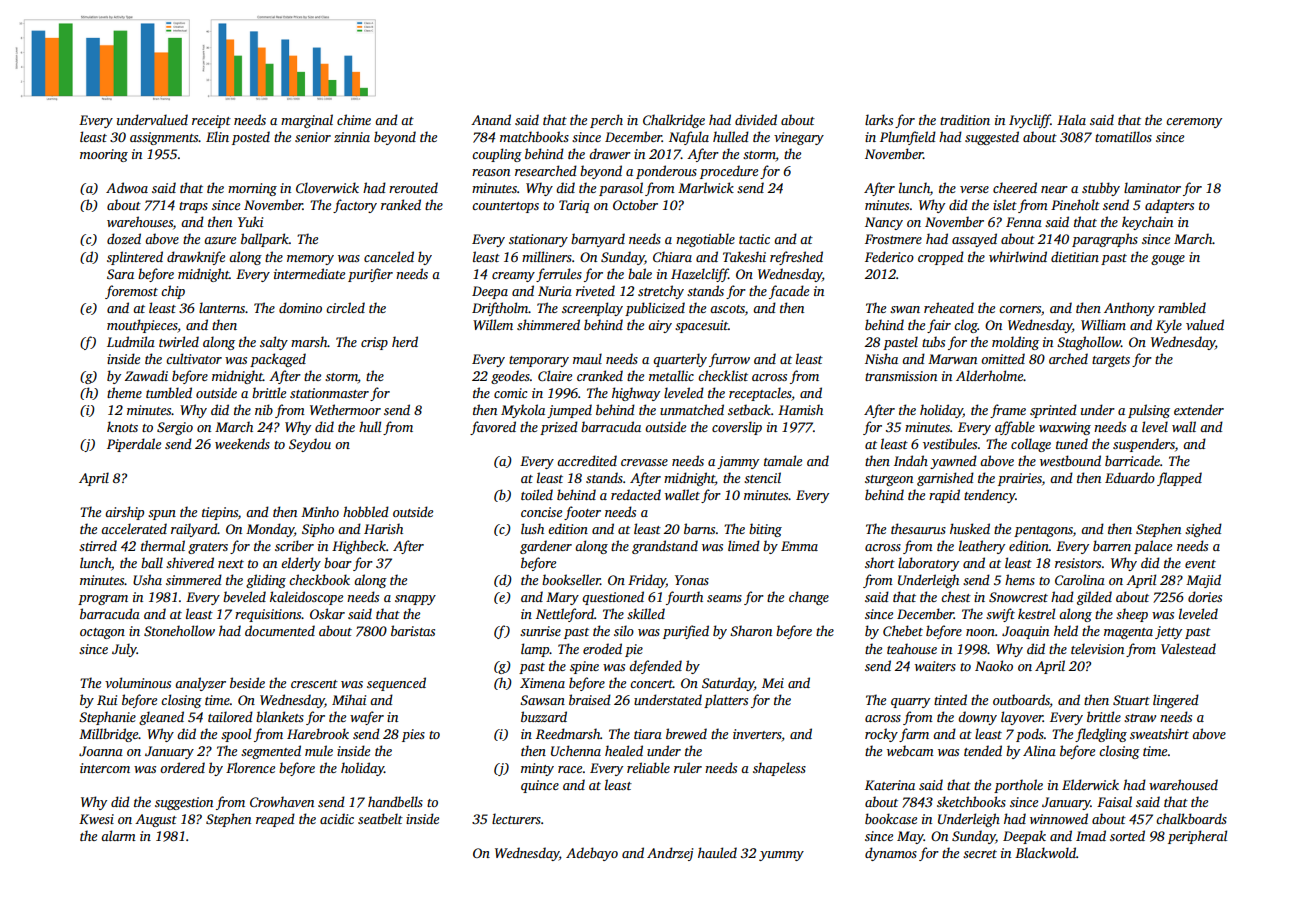  Describe the element at coordinates (107, 718) in the document. I see `Stephanie` at that location.
